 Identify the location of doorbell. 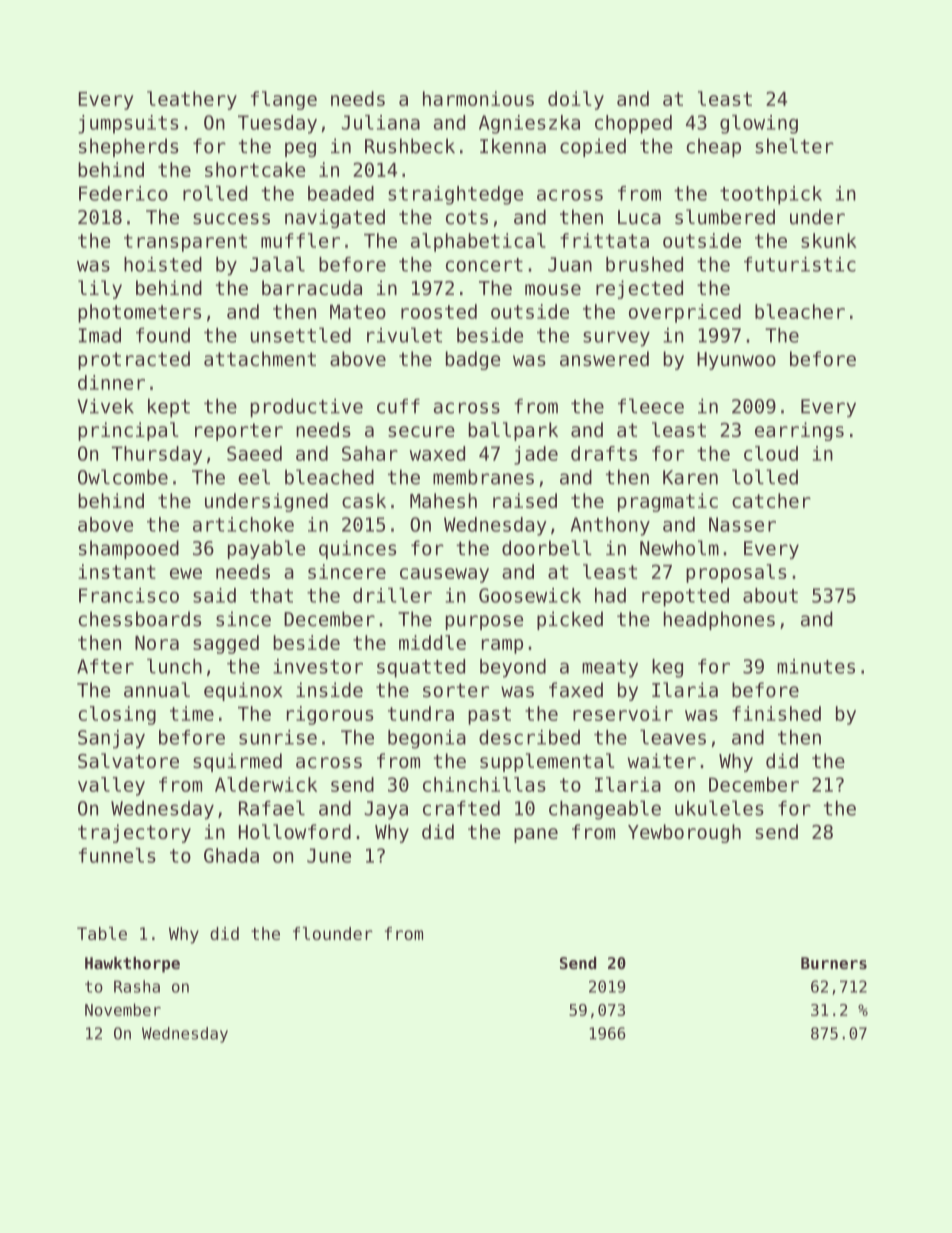
(547, 548).
